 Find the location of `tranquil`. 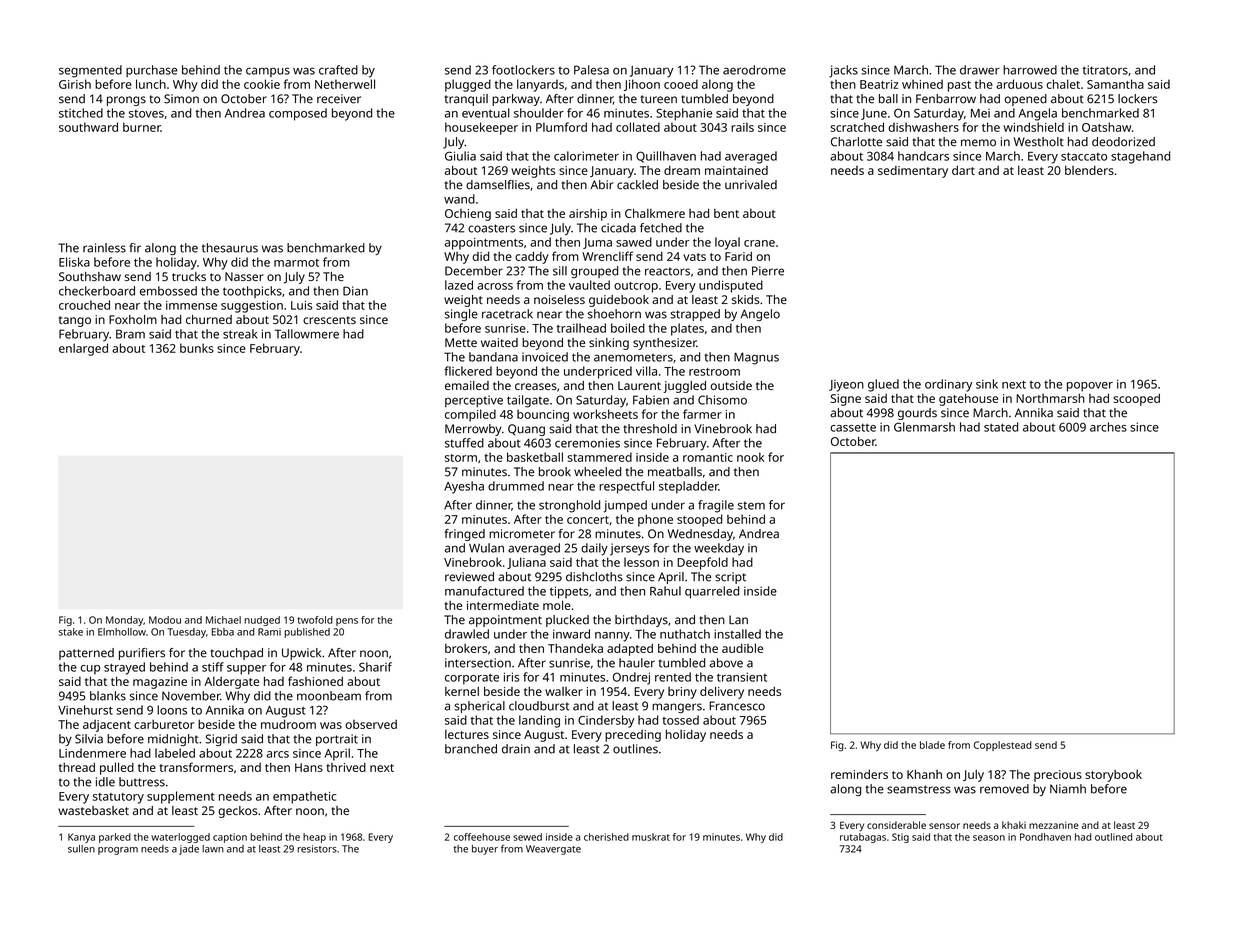

tranquil is located at coordinates (466, 100).
